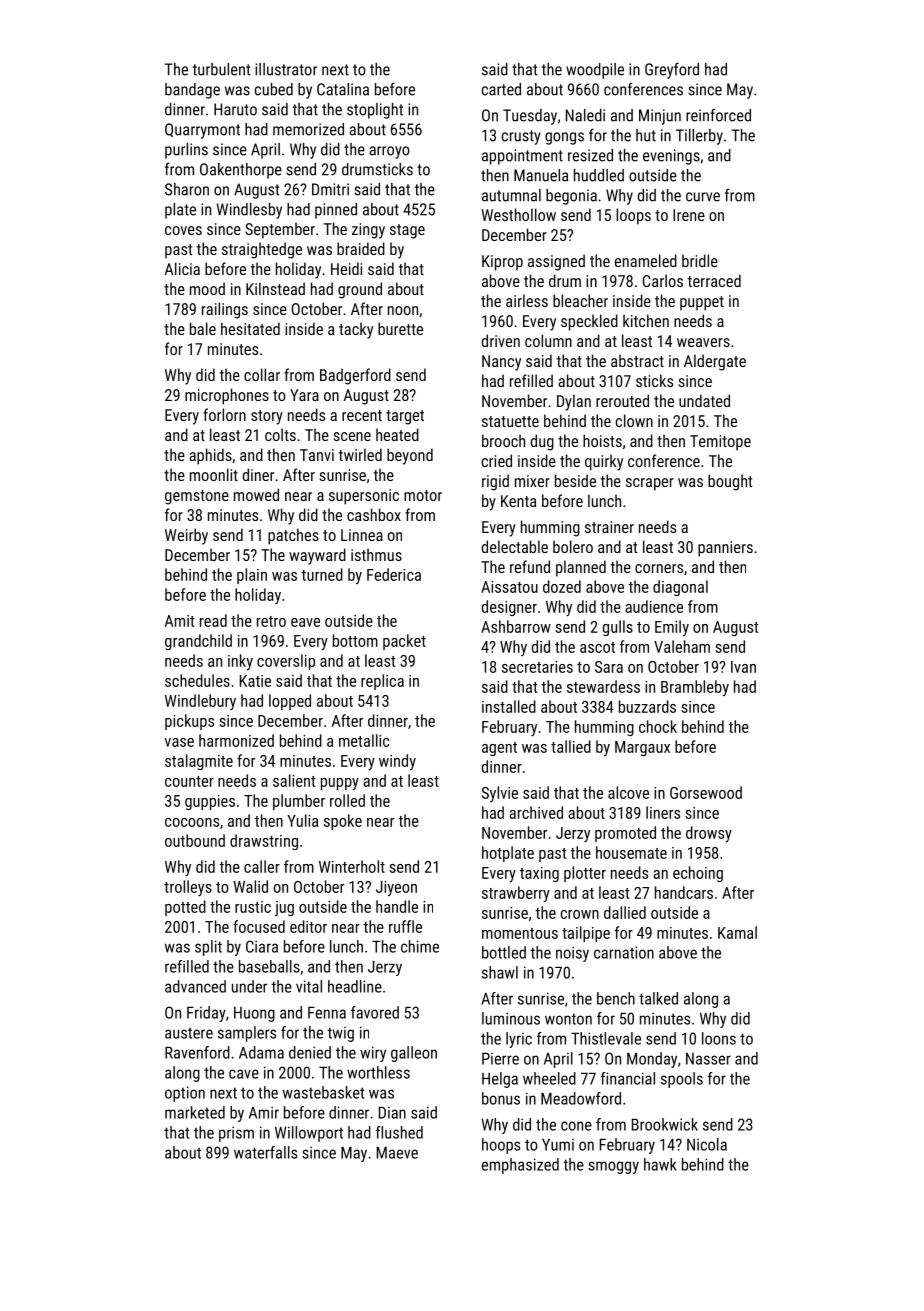  I want to click on drowsy, so click(709, 834).
